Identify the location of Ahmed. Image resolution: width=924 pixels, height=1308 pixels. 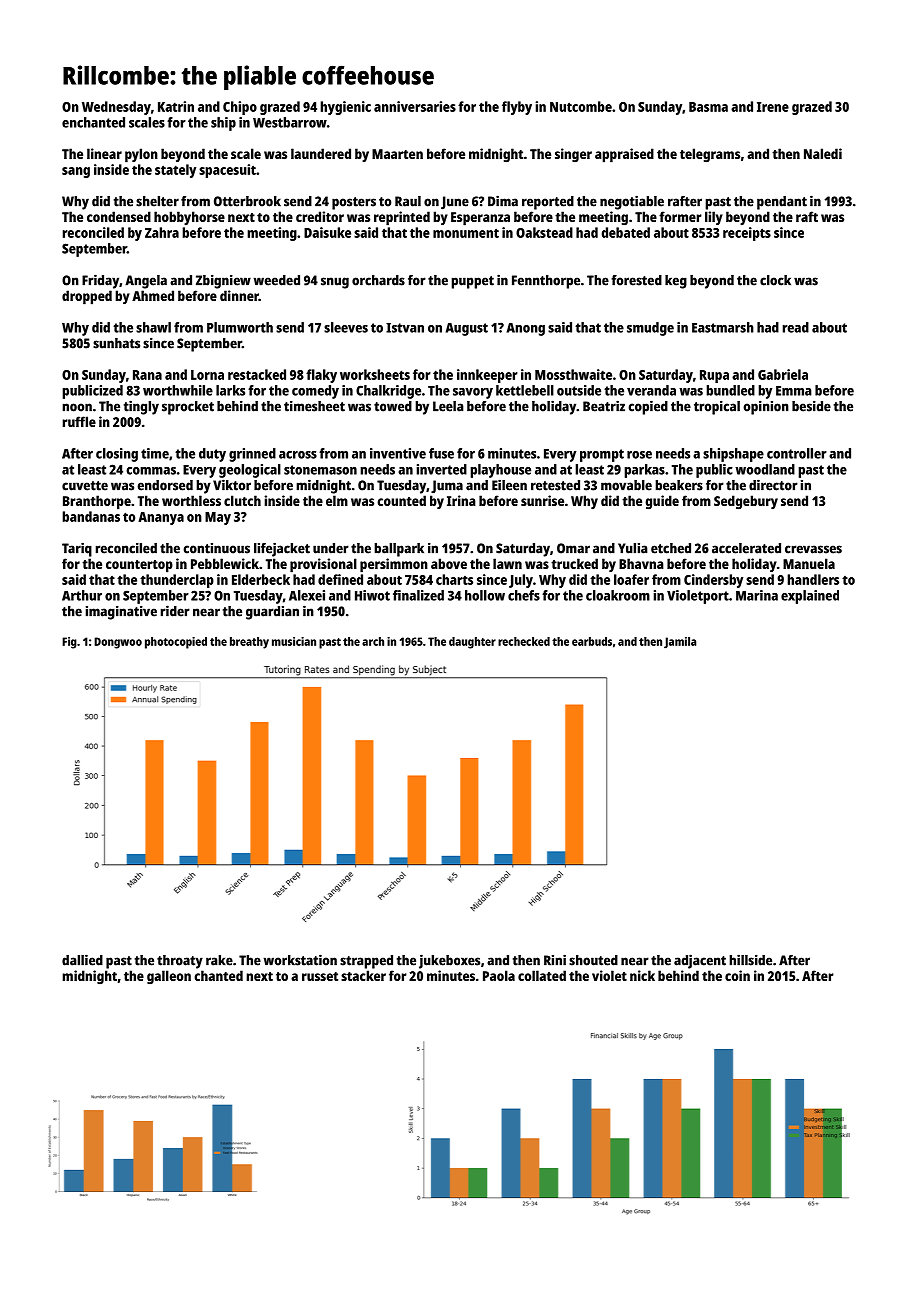
(153, 295).
